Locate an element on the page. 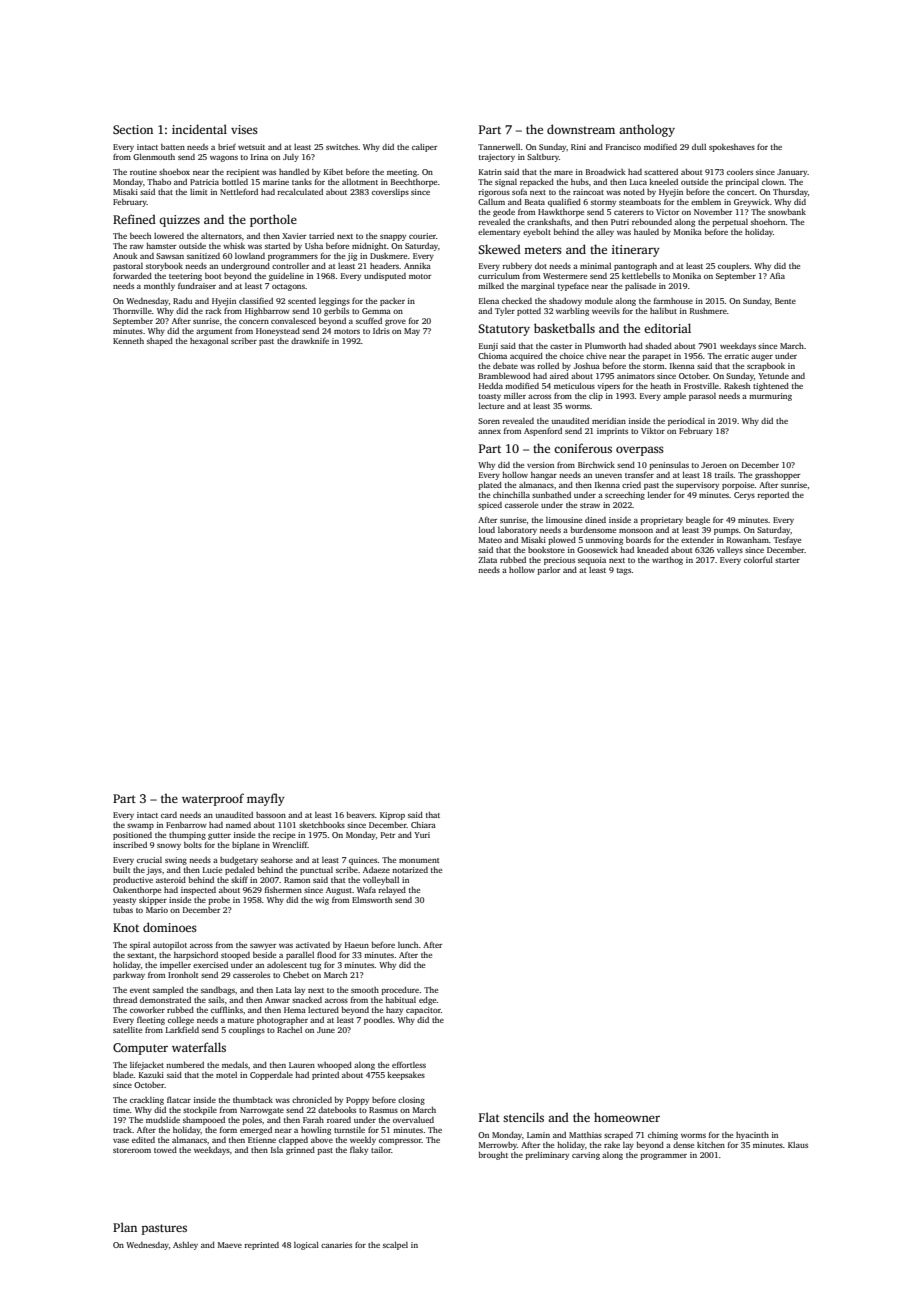 The image size is (924, 1308). Ashley is located at coordinates (185, 1246).
